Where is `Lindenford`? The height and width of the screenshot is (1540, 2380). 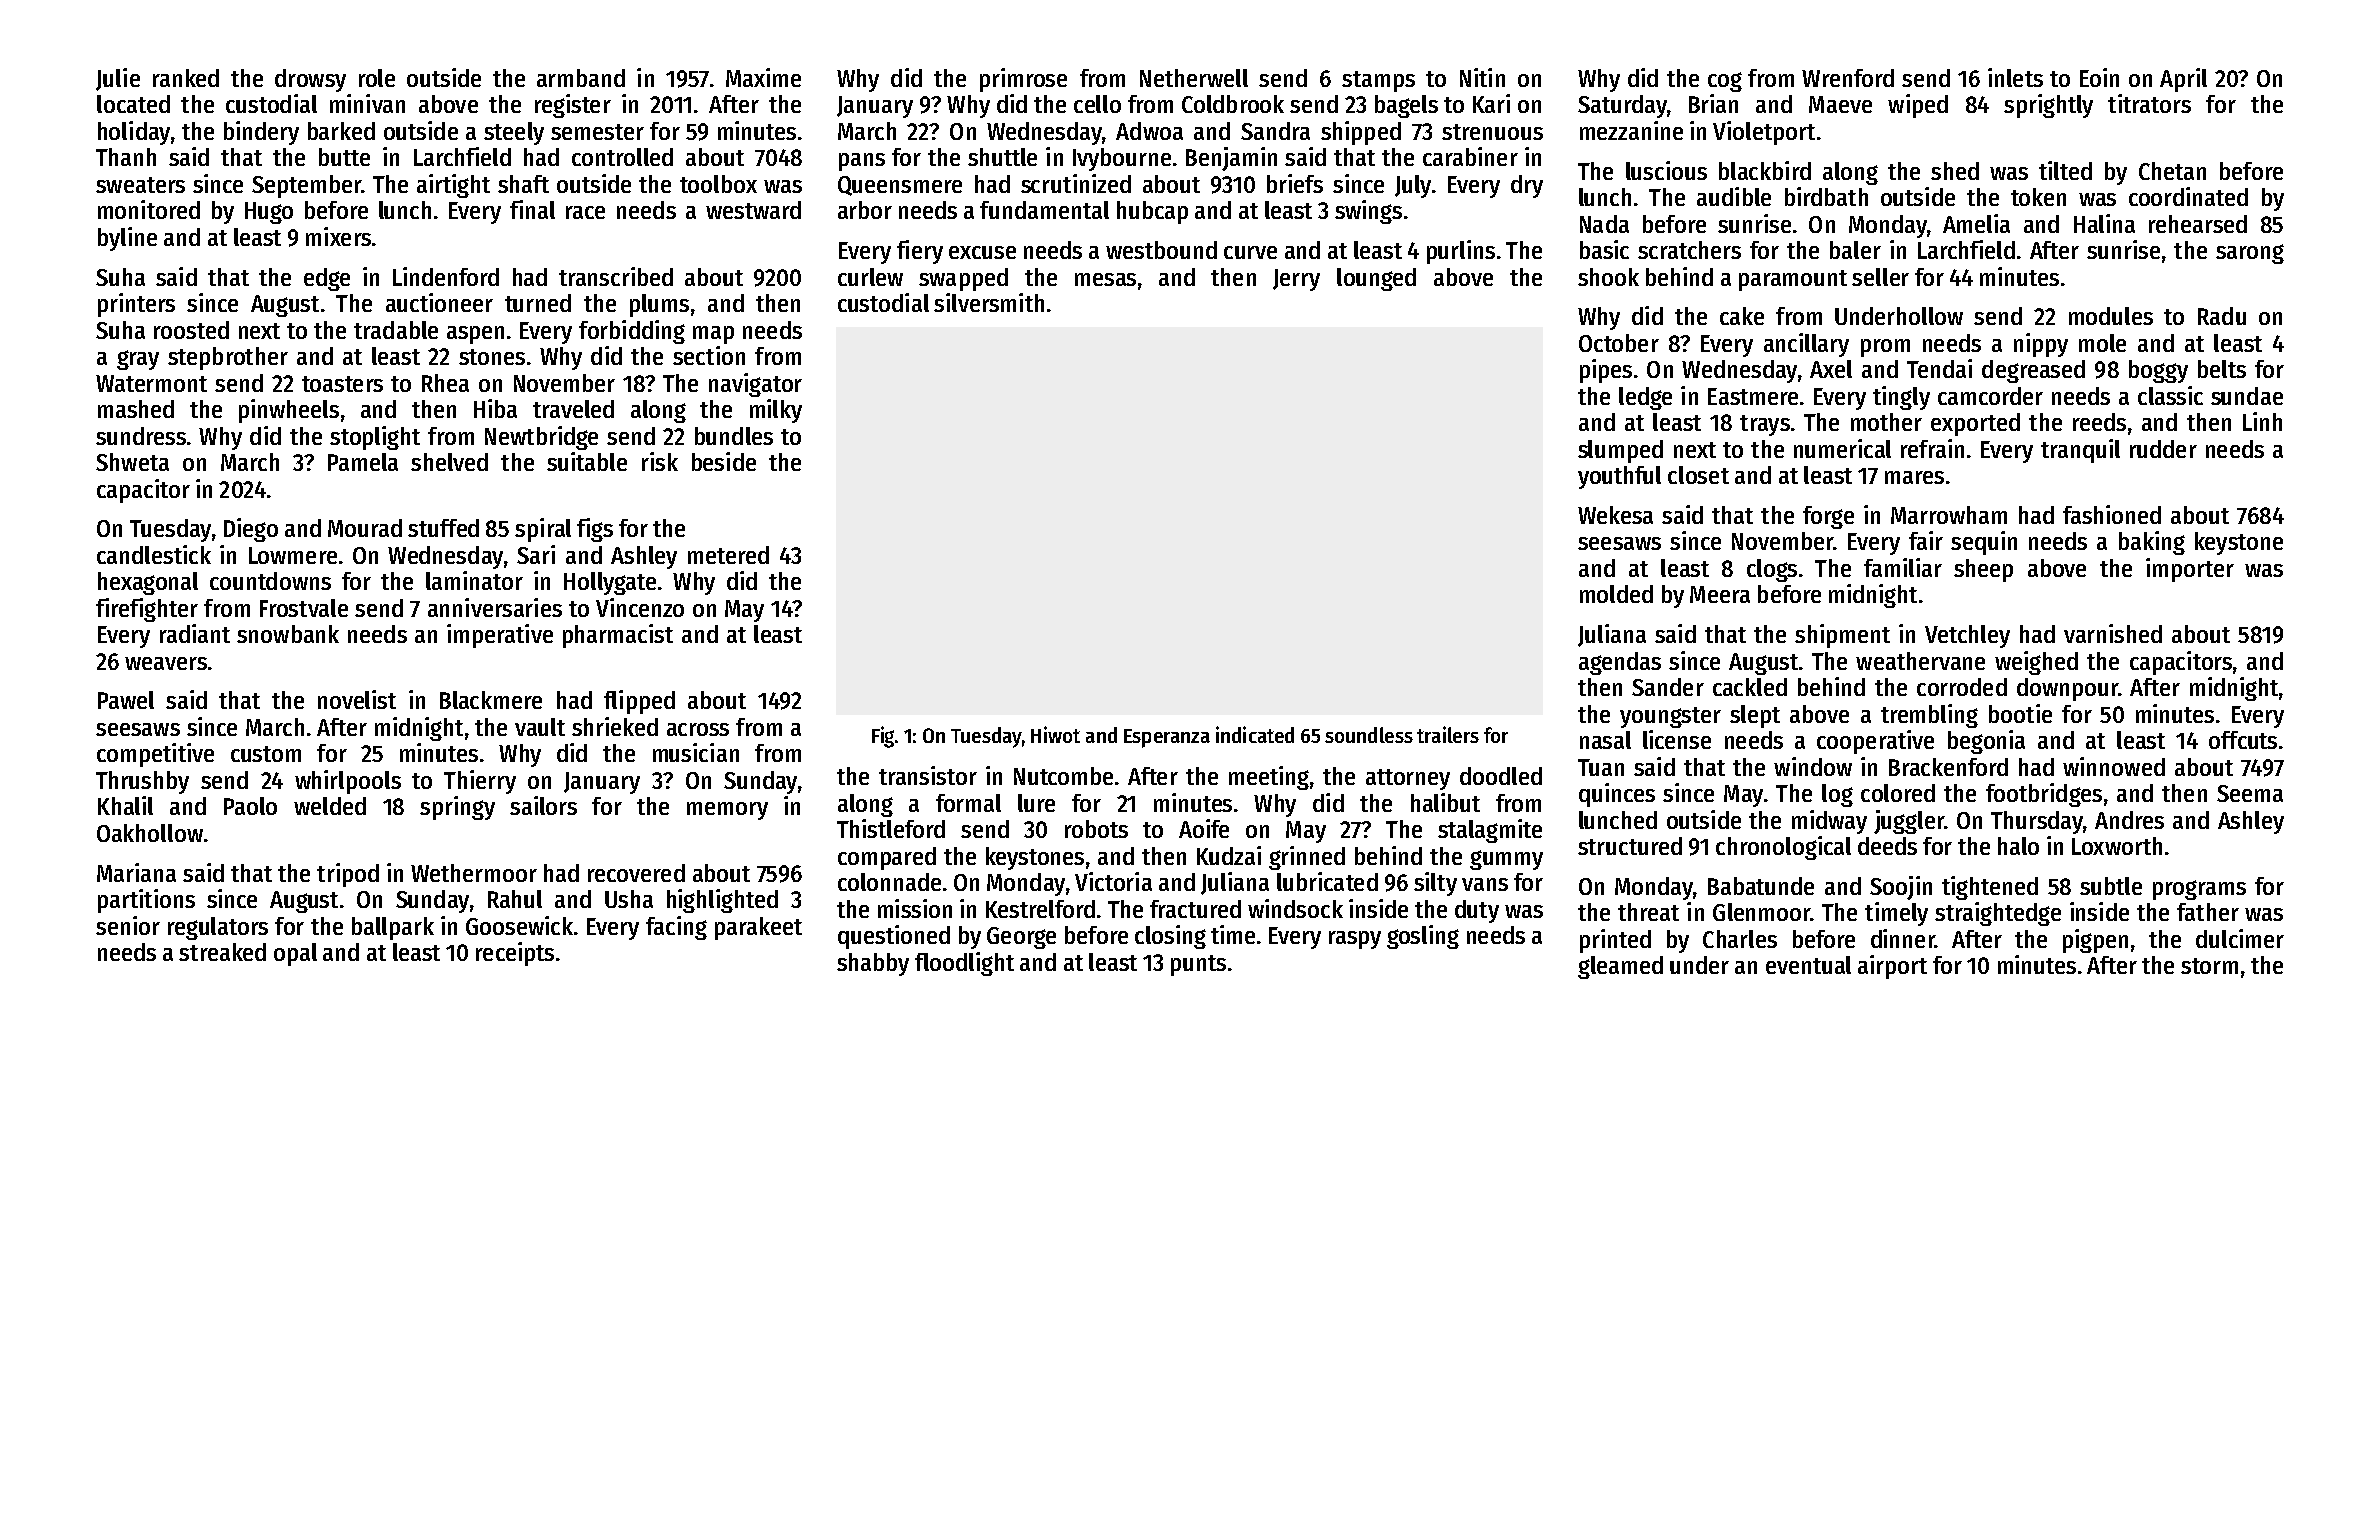
Lindenford is located at coordinates (446, 276).
